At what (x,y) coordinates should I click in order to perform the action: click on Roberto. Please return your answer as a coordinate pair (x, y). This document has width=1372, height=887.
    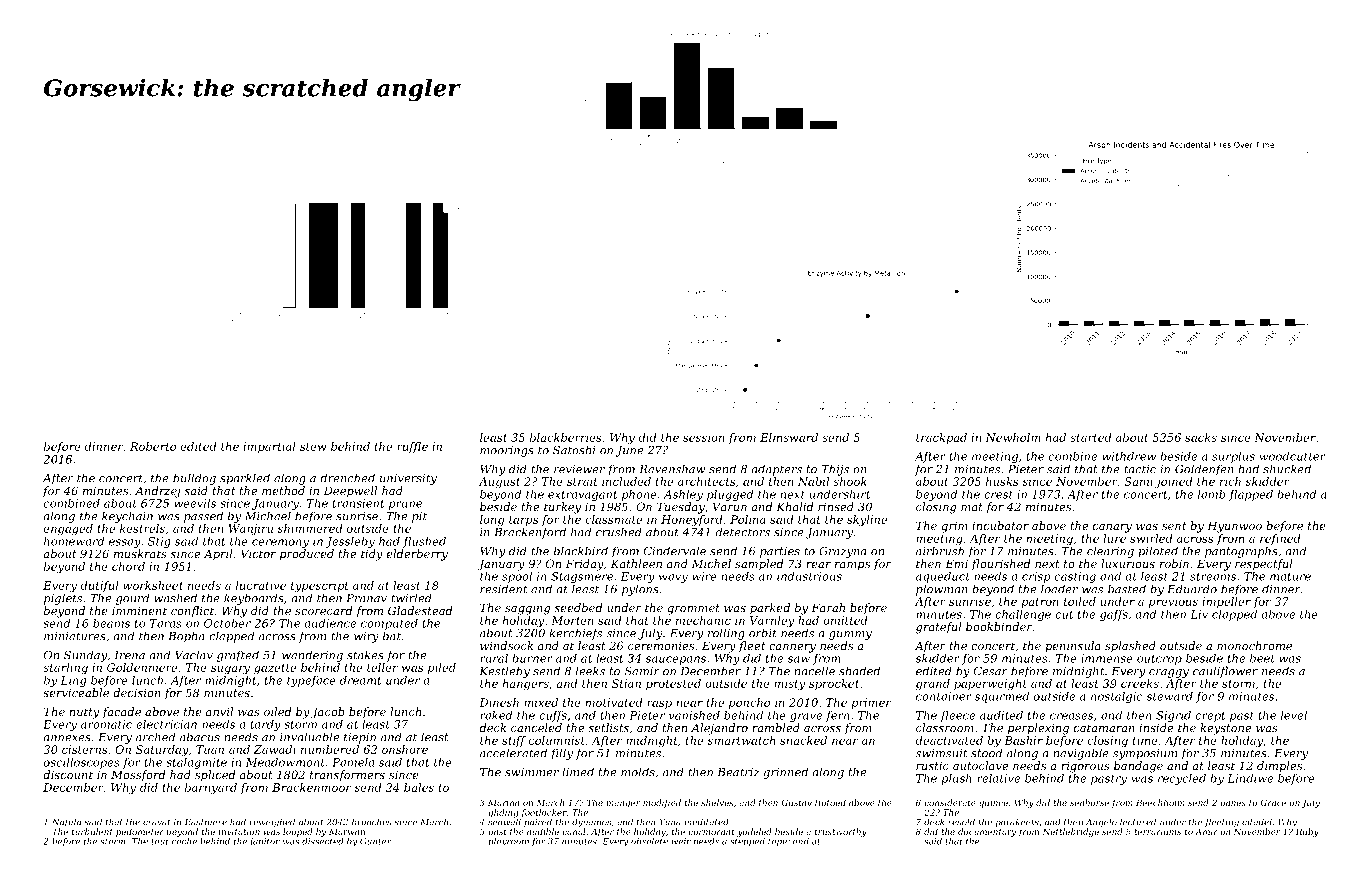
    Looking at the image, I should click on (153, 446).
